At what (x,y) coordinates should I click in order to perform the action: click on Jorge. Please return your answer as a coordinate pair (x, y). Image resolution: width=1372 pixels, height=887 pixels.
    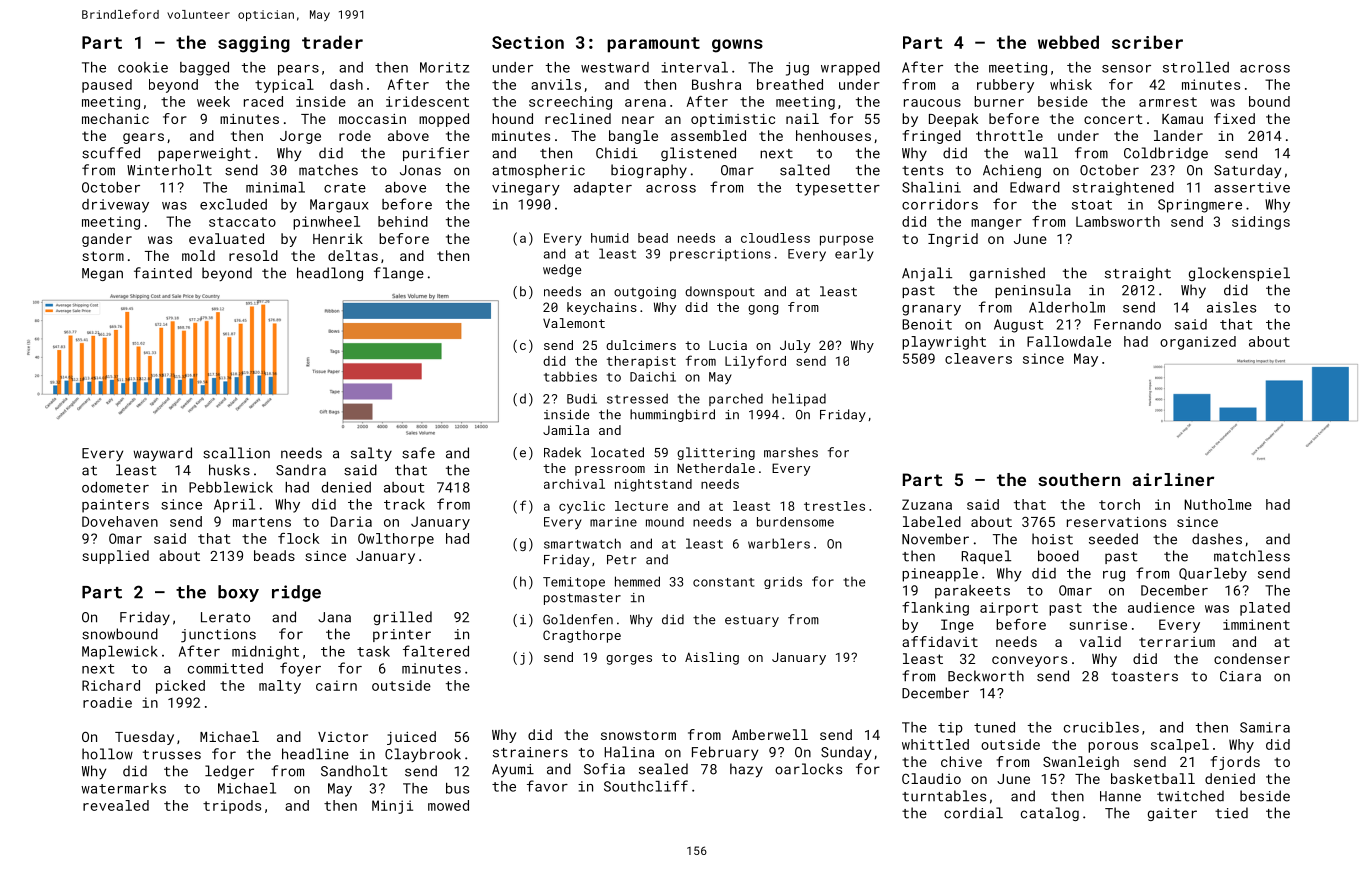
    Looking at the image, I should click on (300, 137).
